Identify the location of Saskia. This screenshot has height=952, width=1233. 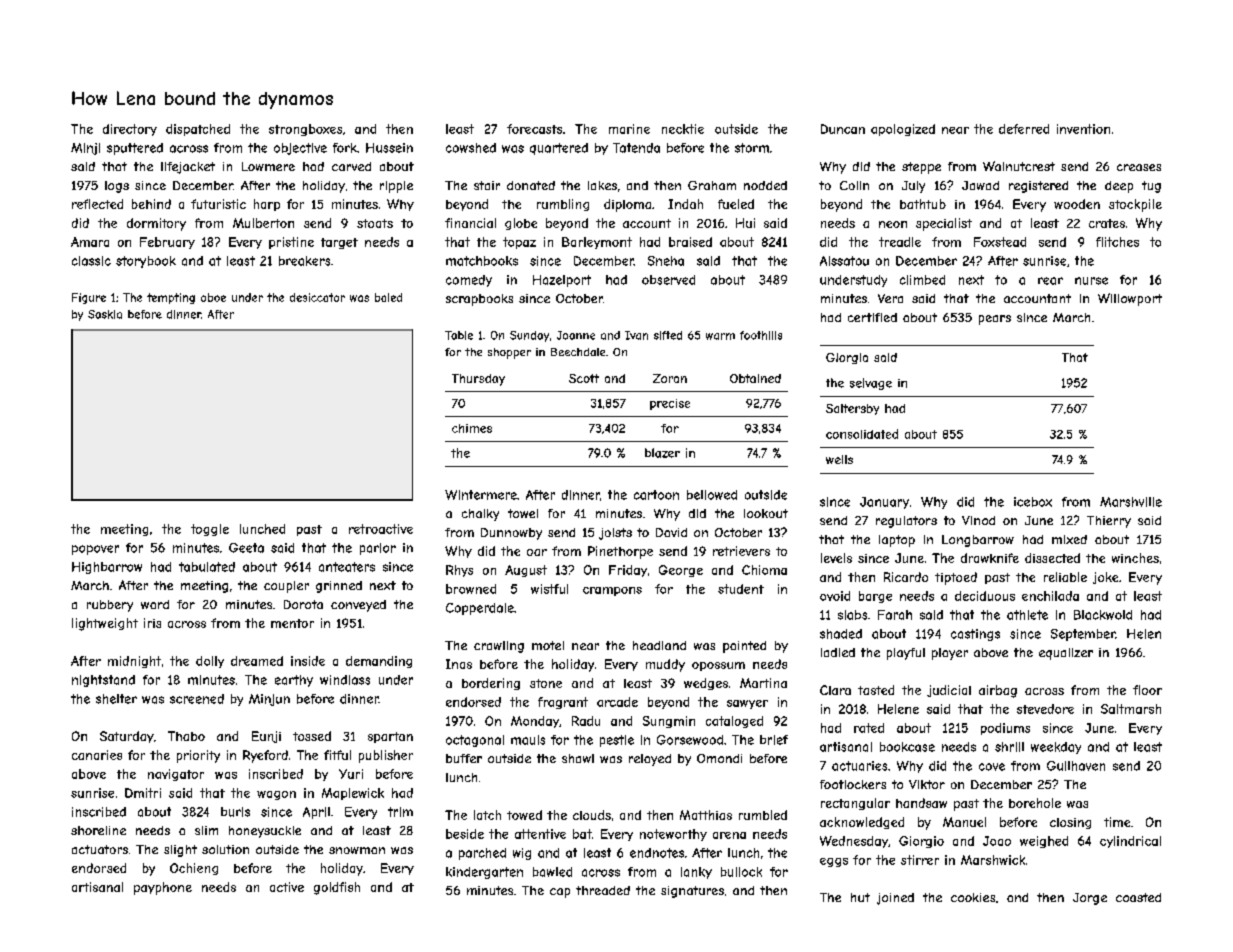
(105, 314).
